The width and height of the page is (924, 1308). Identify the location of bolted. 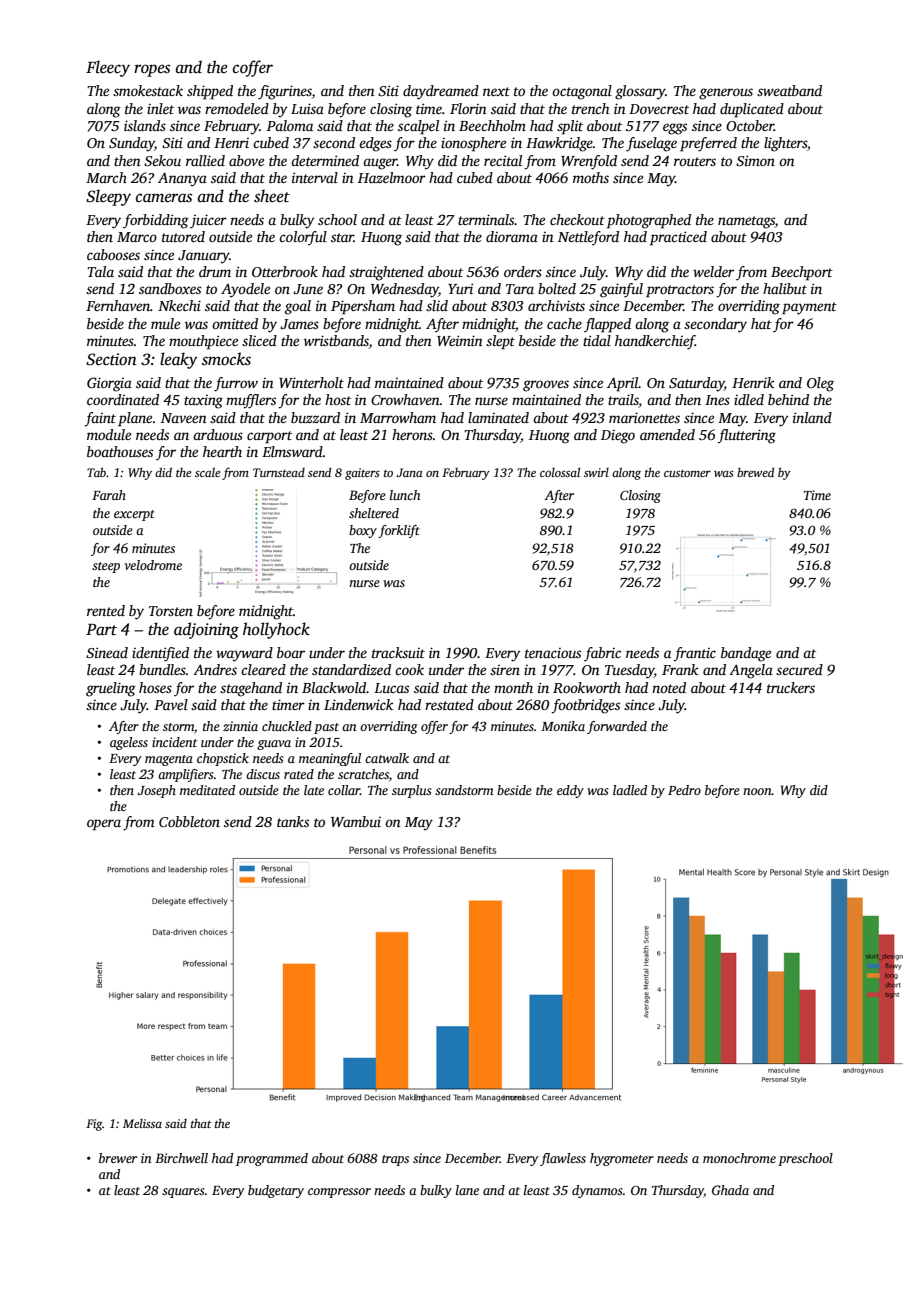
(557, 288).
